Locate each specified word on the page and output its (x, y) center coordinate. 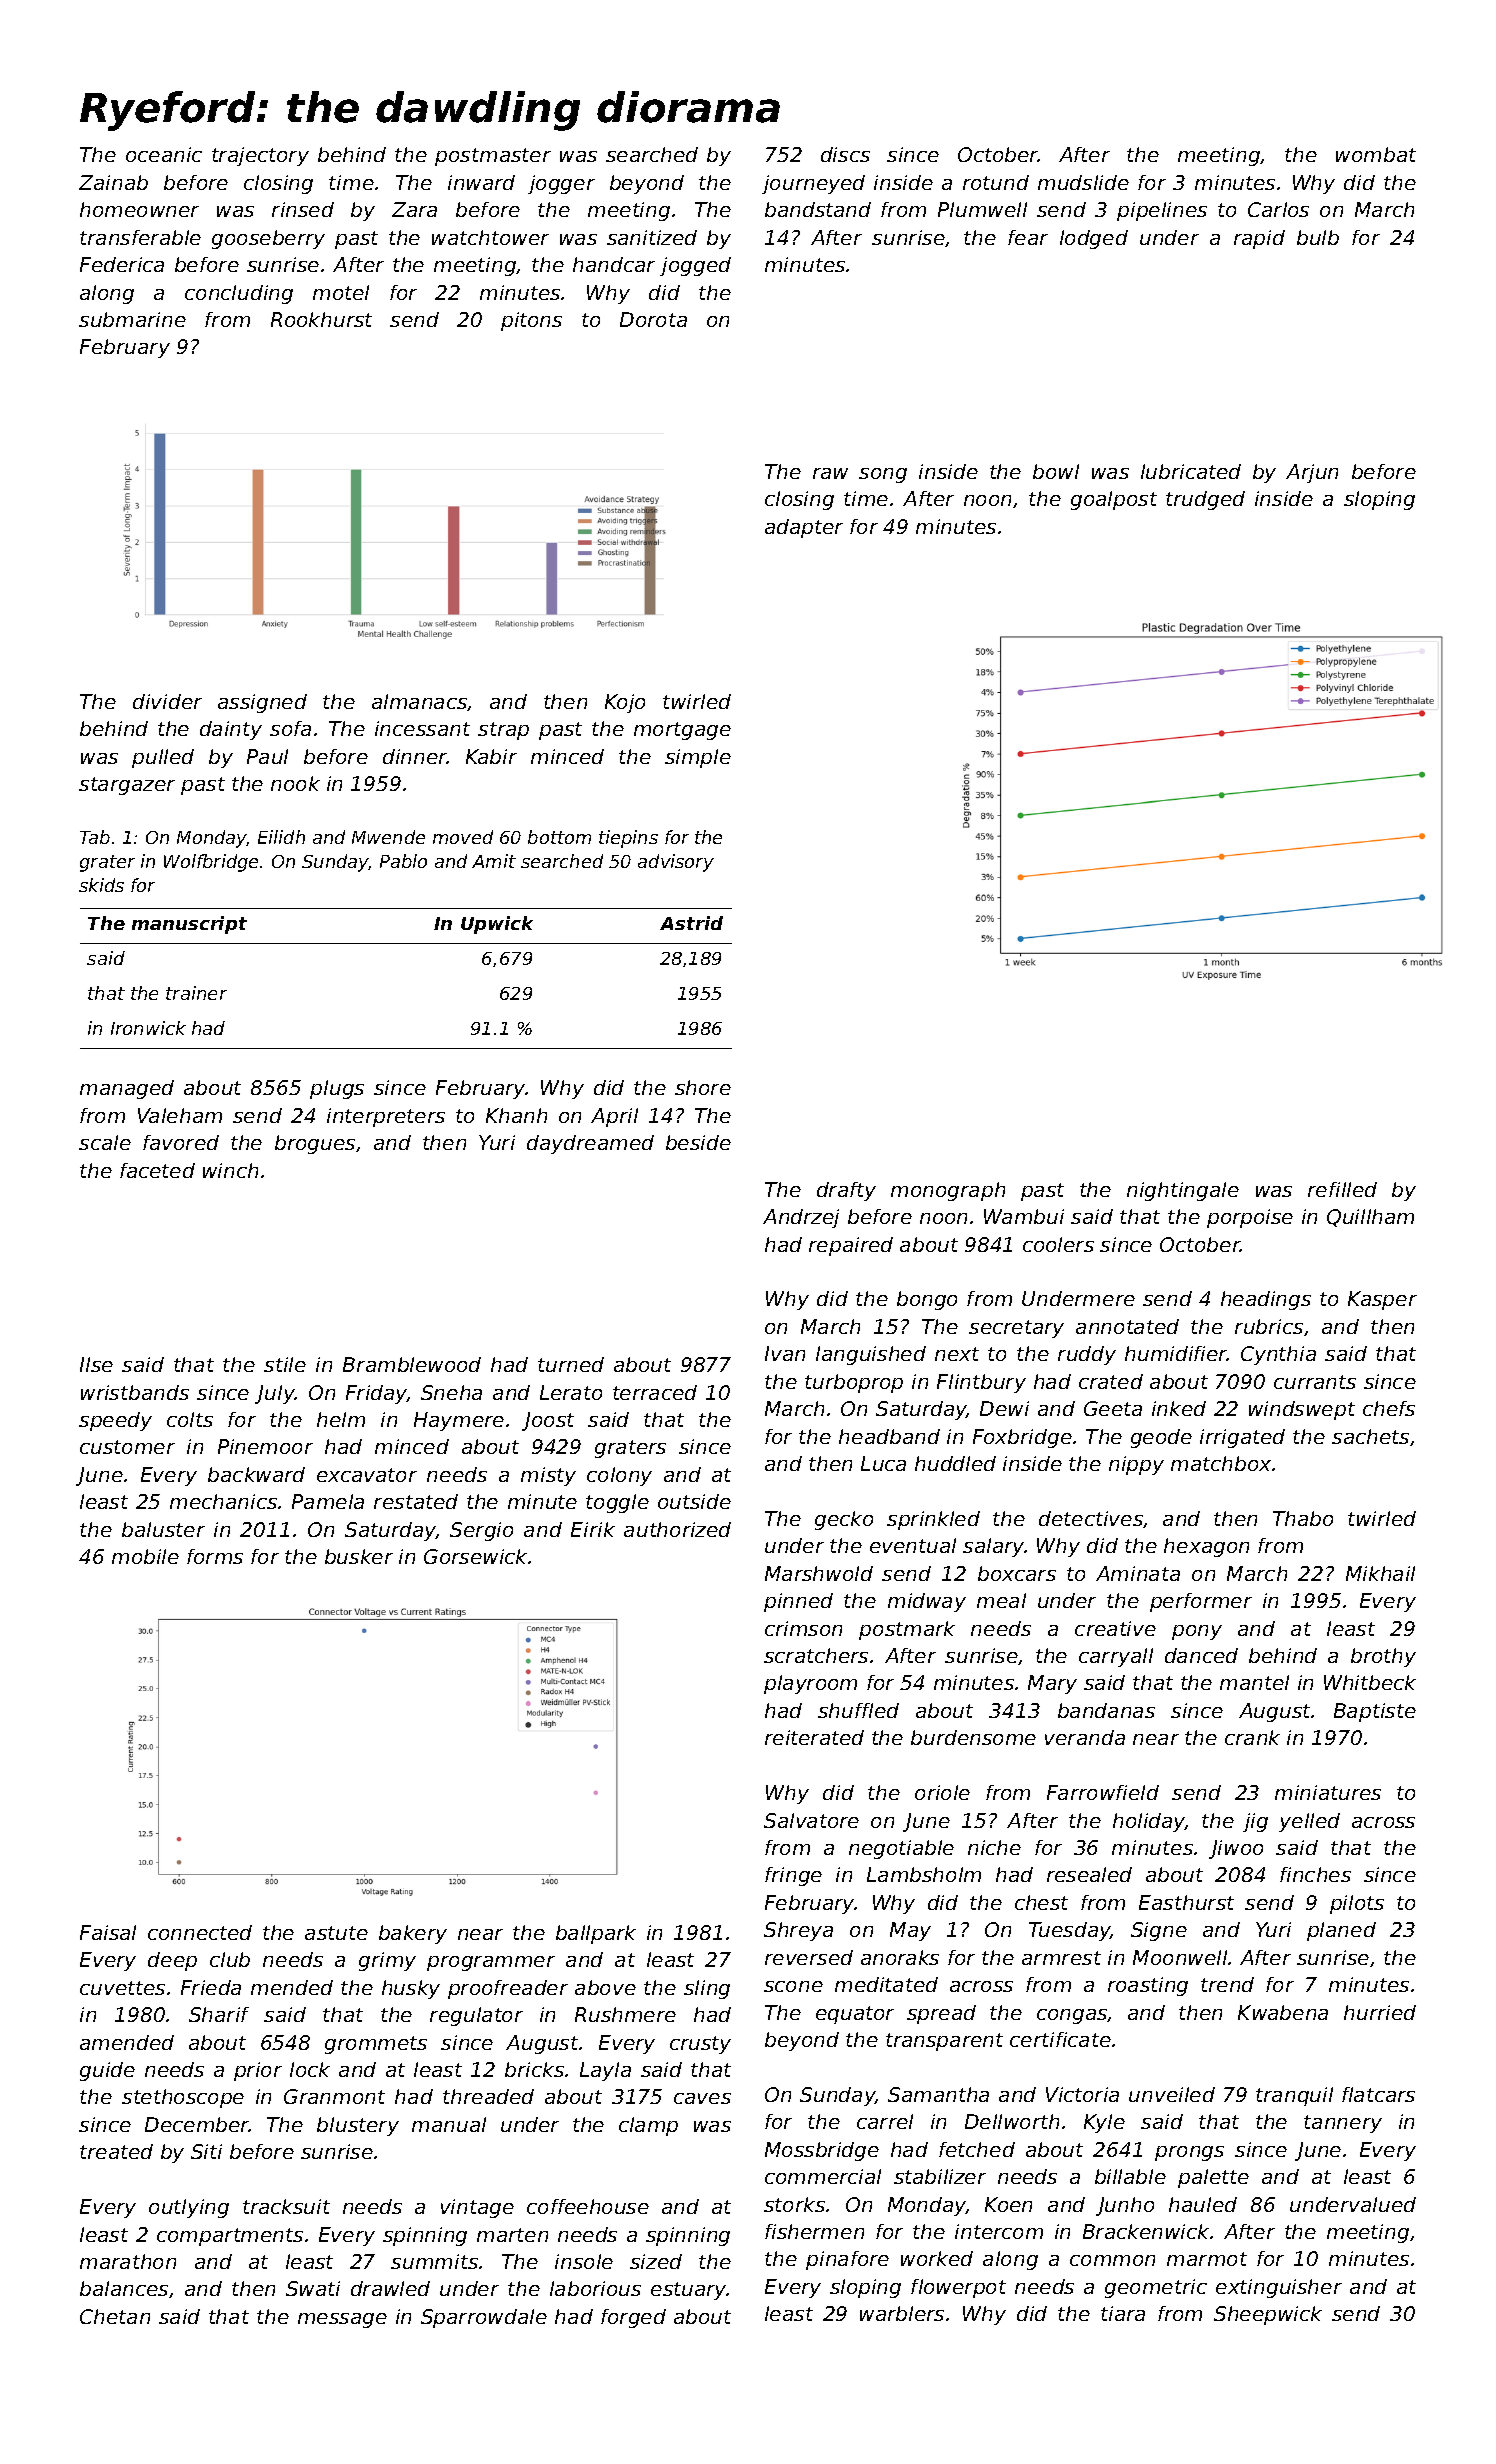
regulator (476, 2016)
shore (703, 1087)
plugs (337, 1089)
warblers (902, 2313)
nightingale (1183, 1191)
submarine (132, 319)
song (883, 475)
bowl (1056, 471)
